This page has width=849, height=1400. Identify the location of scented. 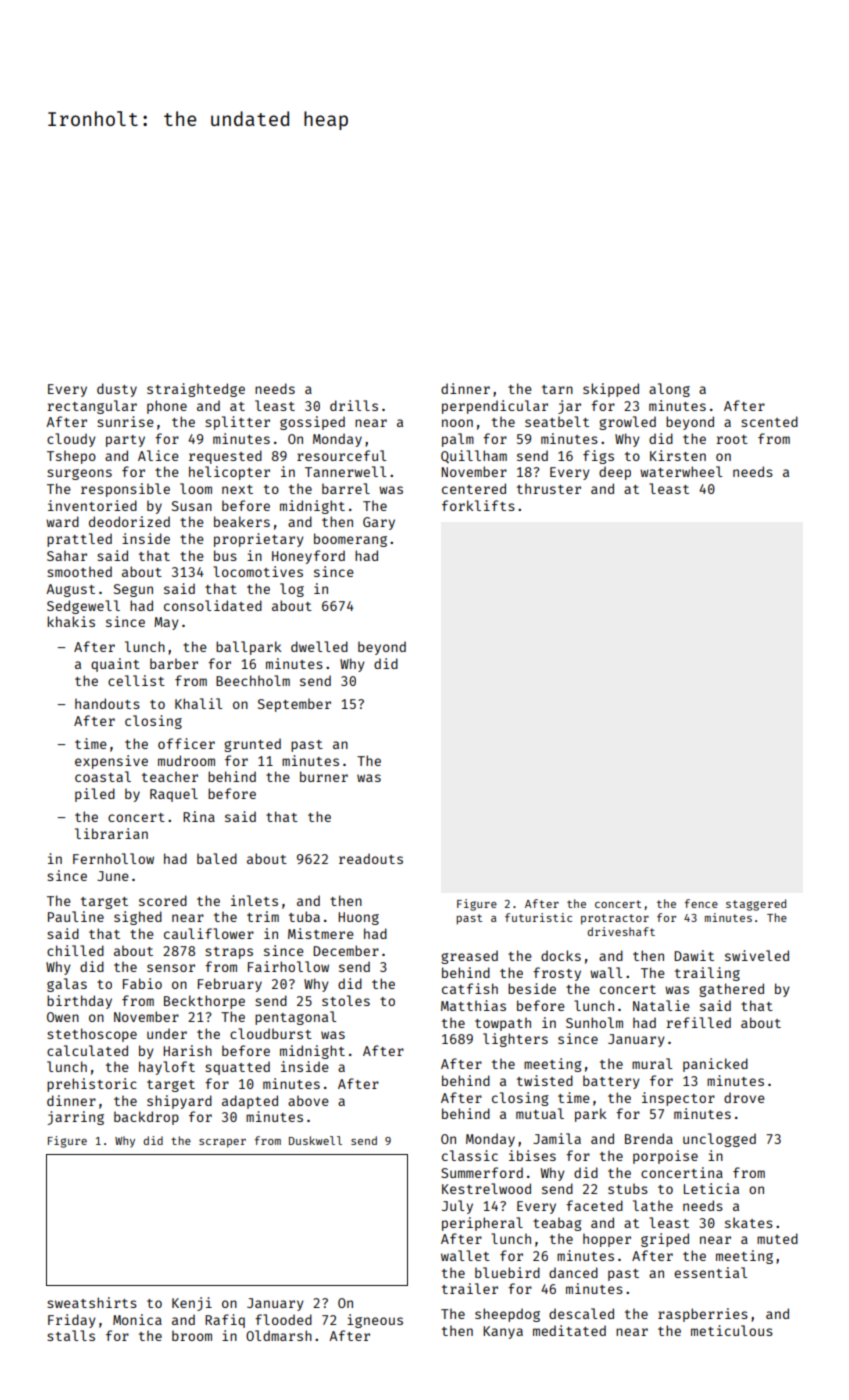
(769, 421).
